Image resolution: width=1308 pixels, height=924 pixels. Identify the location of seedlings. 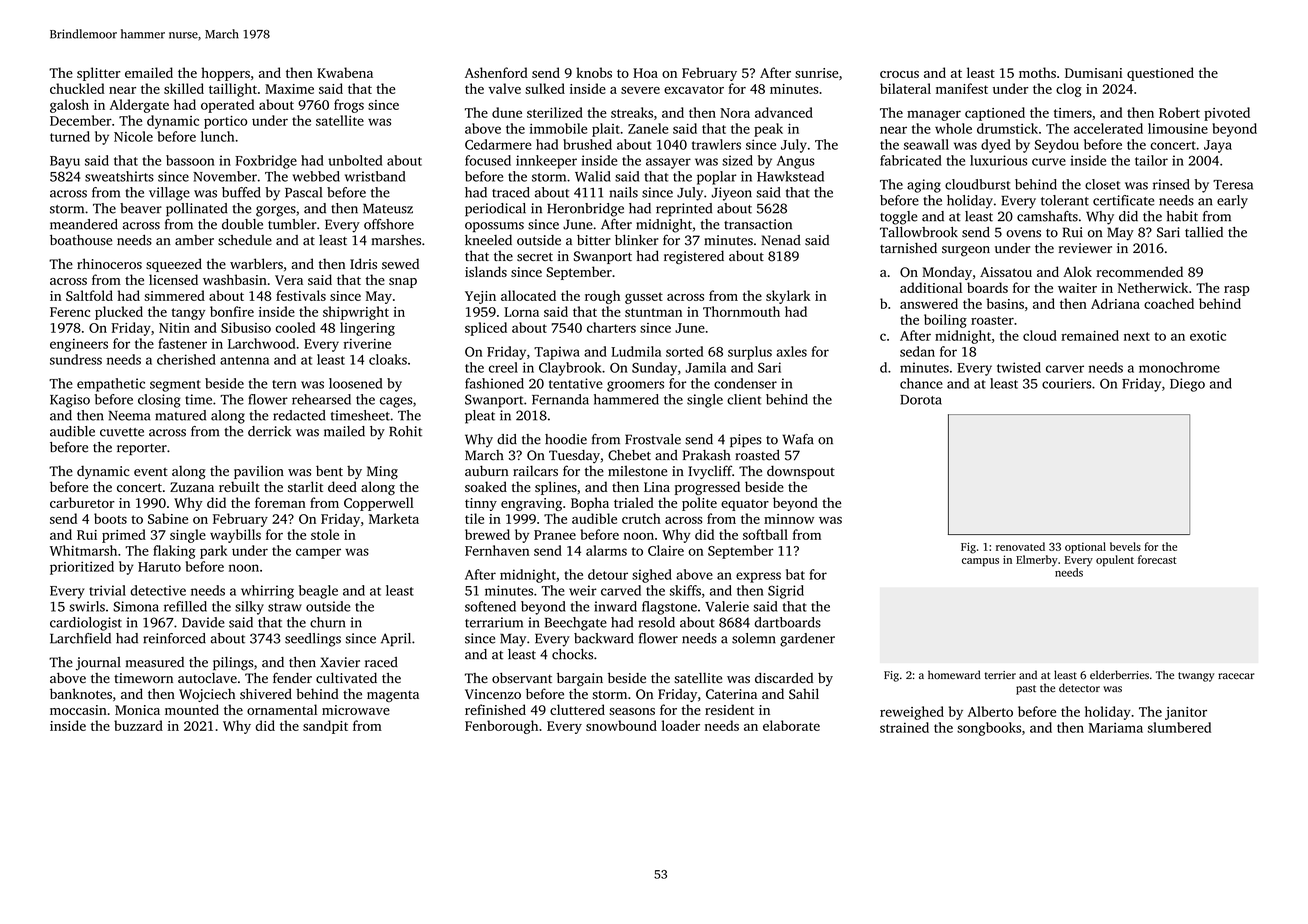
(313, 640).
